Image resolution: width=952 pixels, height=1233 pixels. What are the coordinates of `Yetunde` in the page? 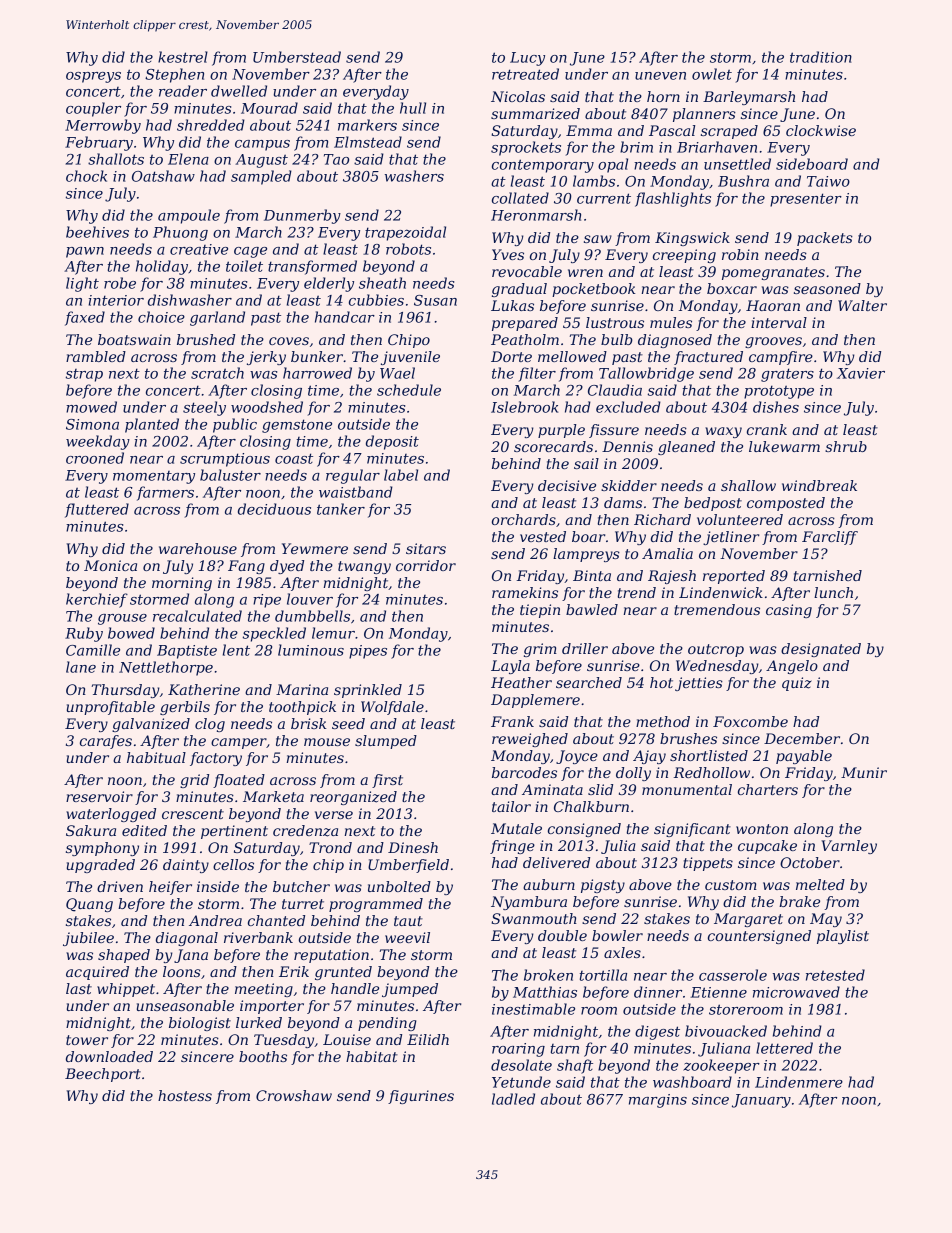 It's located at (521, 1082).
